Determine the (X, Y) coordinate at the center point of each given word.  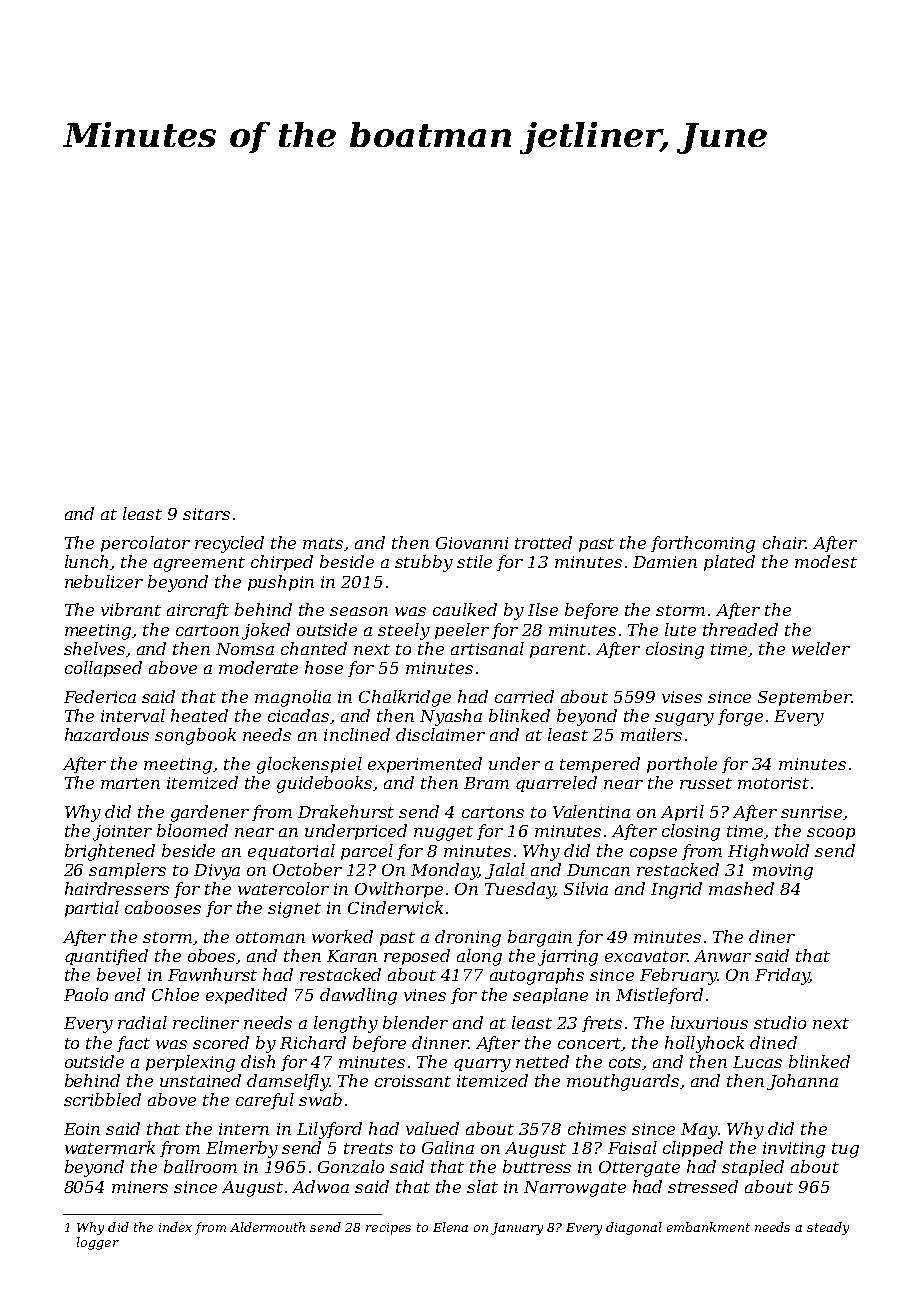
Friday (782, 976)
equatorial (291, 852)
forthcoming (703, 544)
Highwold (768, 852)
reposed (417, 957)
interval (133, 715)
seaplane (550, 996)
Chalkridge (405, 698)
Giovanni (472, 543)
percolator (145, 544)
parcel (367, 852)
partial (92, 909)
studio (780, 1022)
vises (682, 697)
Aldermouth (267, 1227)
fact (133, 1044)
